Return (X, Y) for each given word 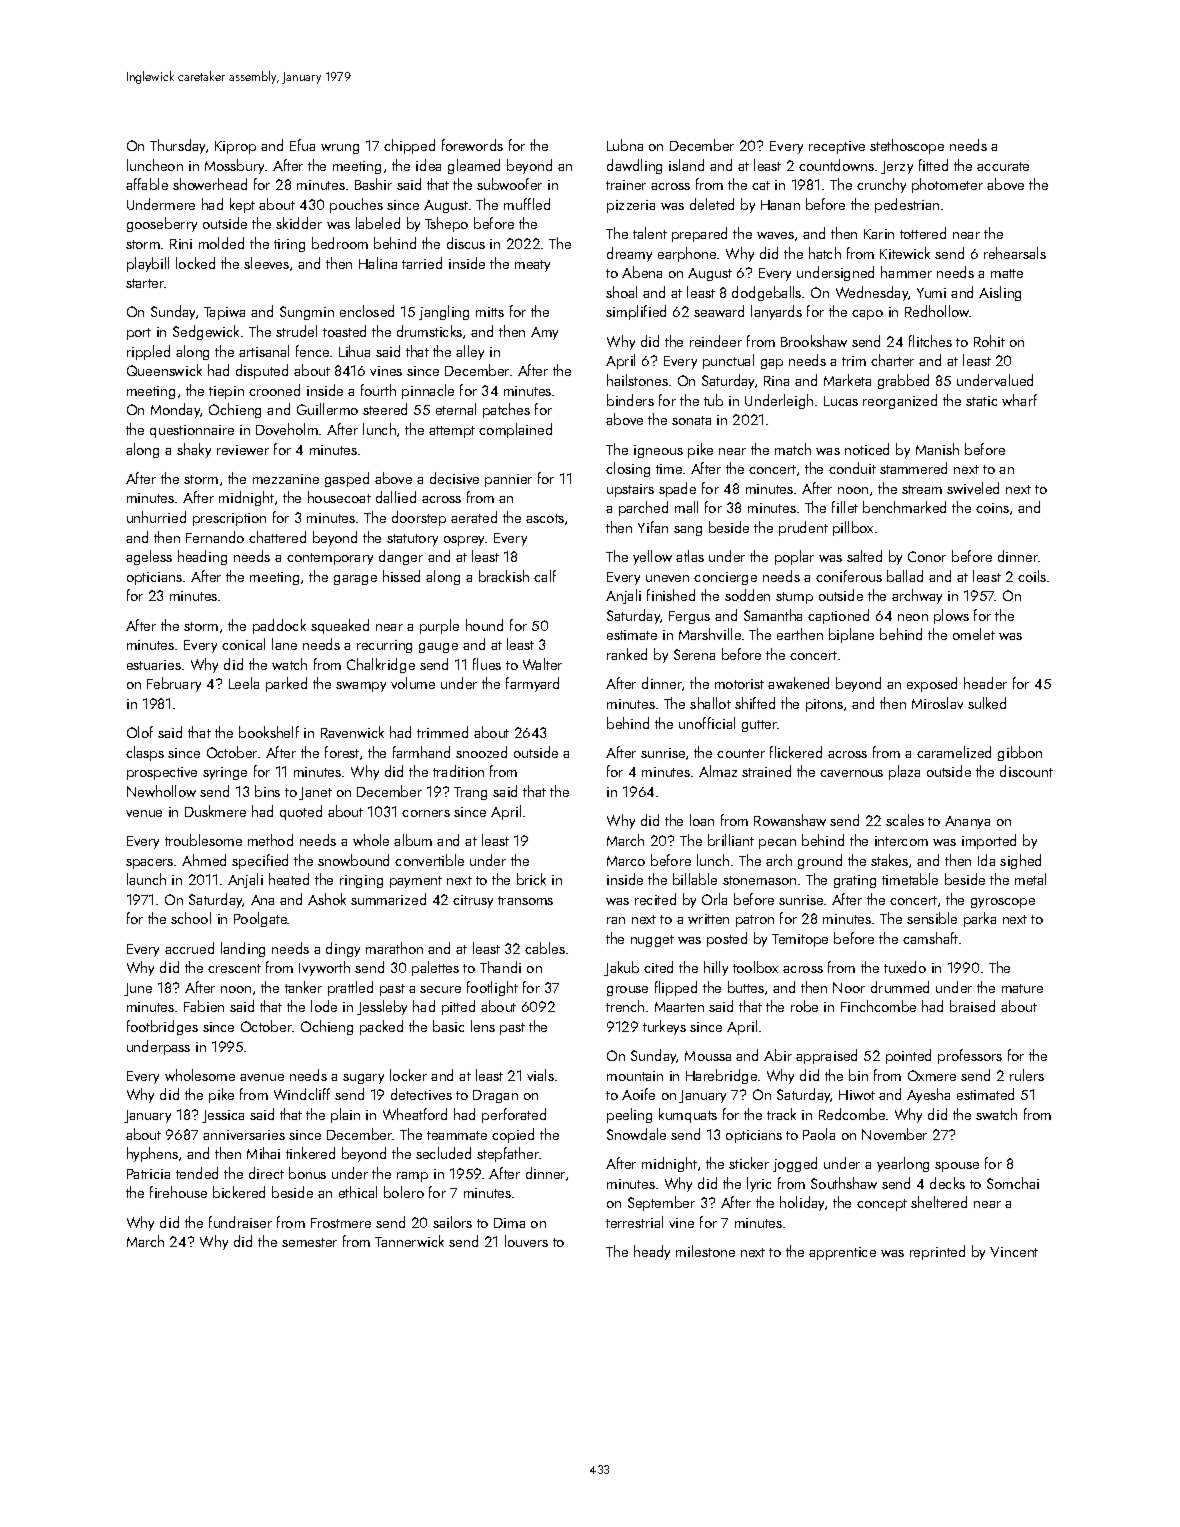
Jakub (621, 968)
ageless (149, 557)
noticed (867, 449)
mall (686, 507)
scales (905, 820)
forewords (472, 145)
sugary (363, 1079)
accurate (1003, 166)
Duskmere (215, 811)
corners (426, 813)
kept (242, 205)
